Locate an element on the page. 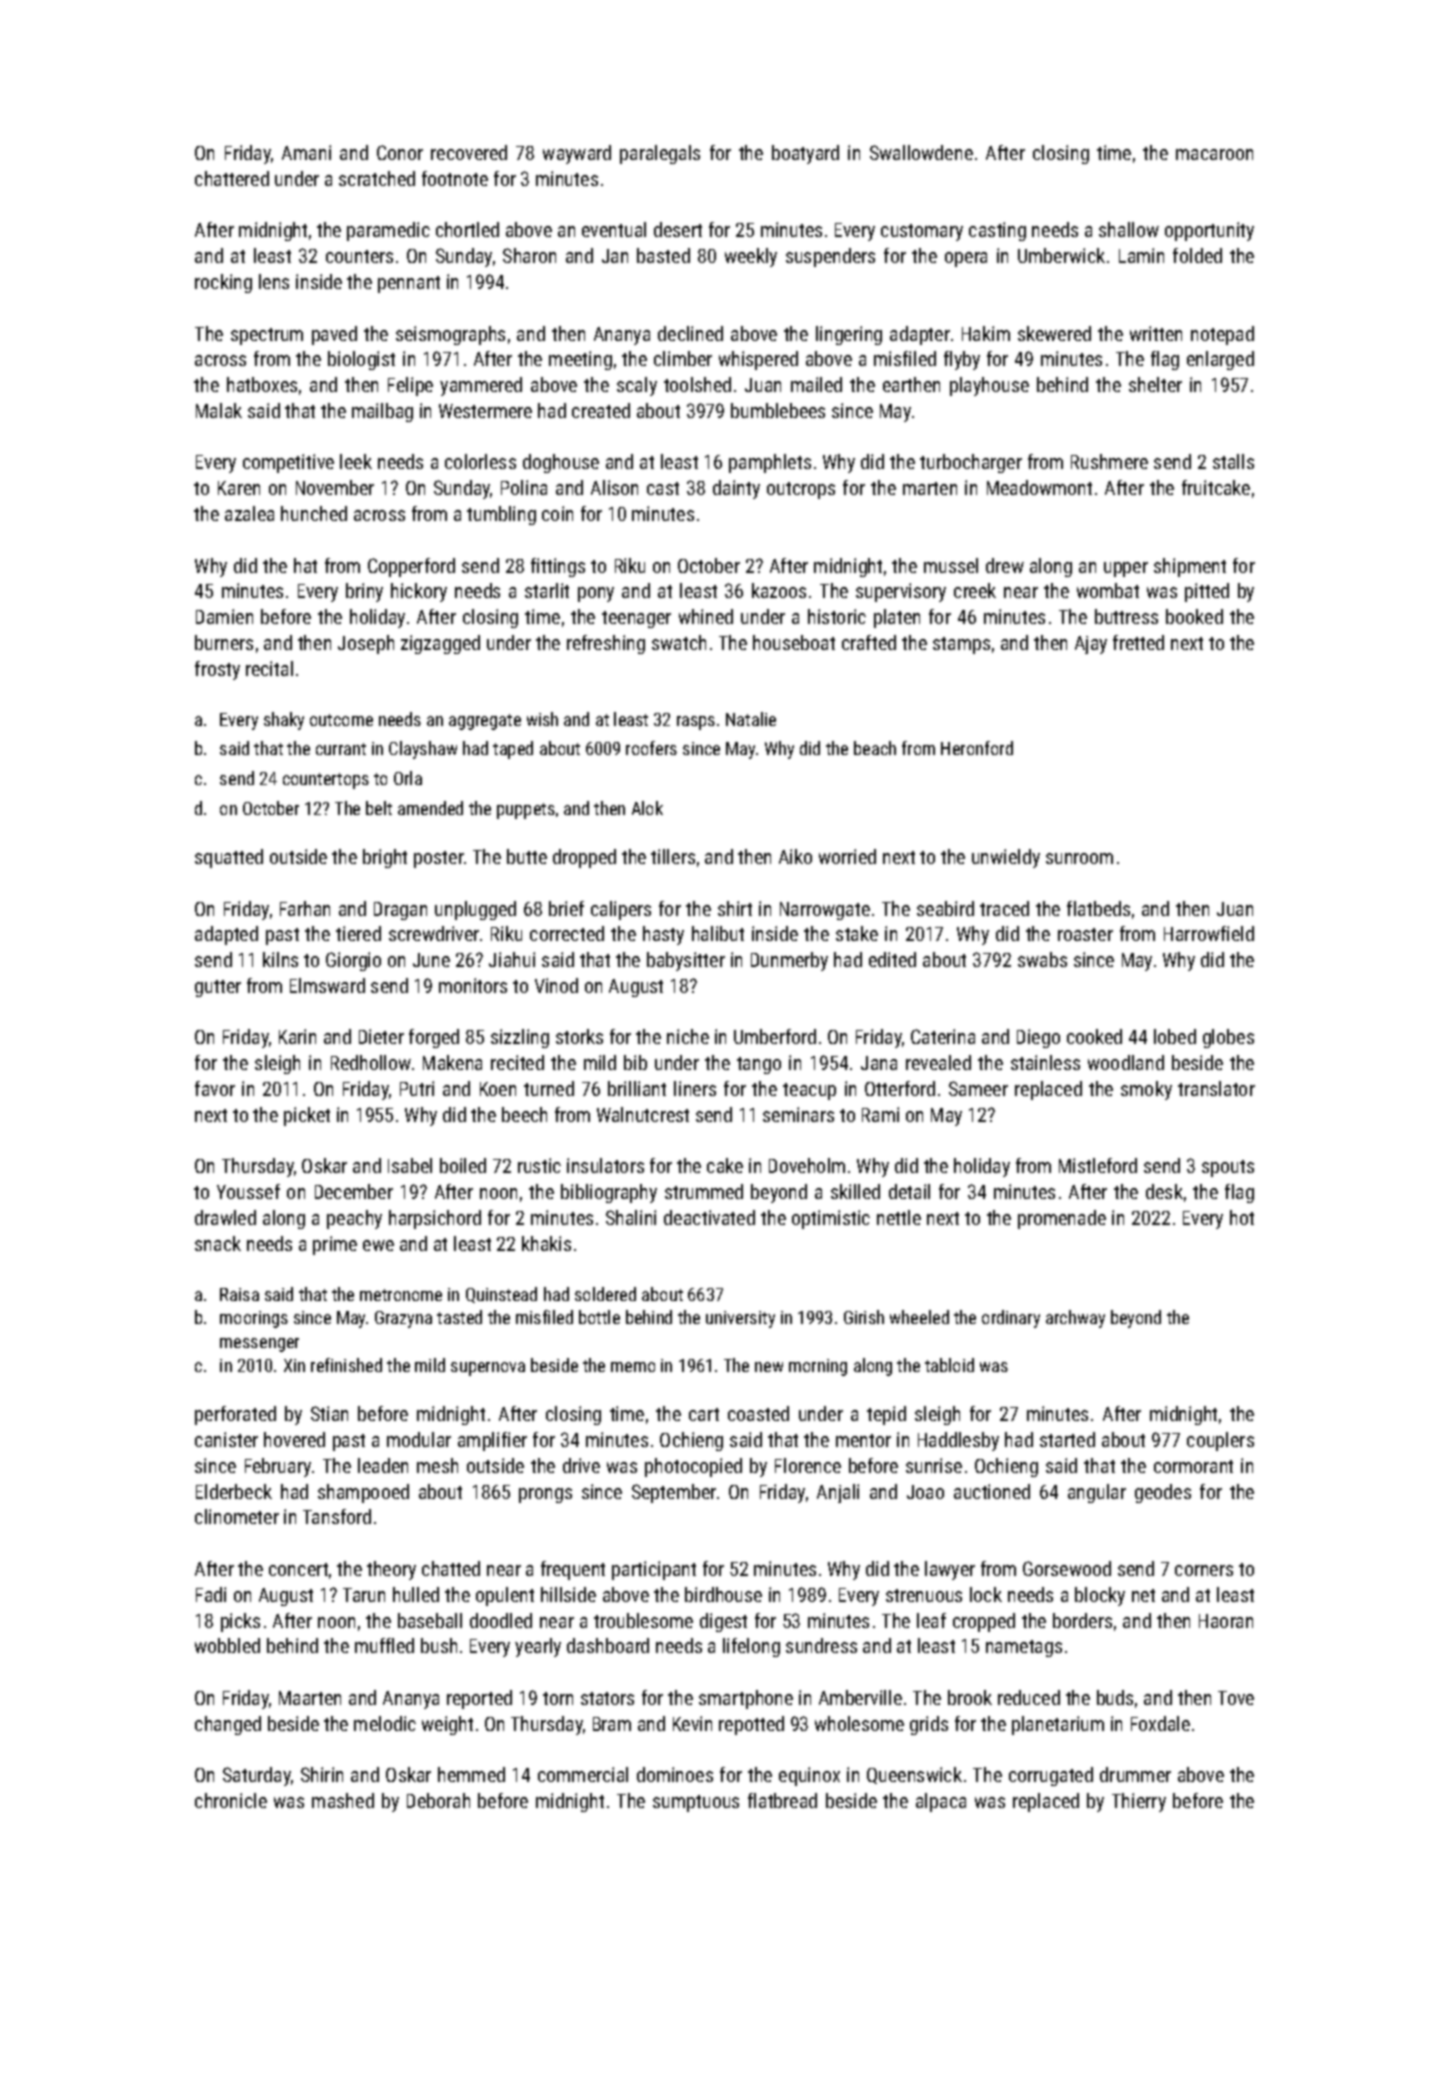 The width and height of the page is (1450, 2100). Meadowmont is located at coordinates (1039, 487).
